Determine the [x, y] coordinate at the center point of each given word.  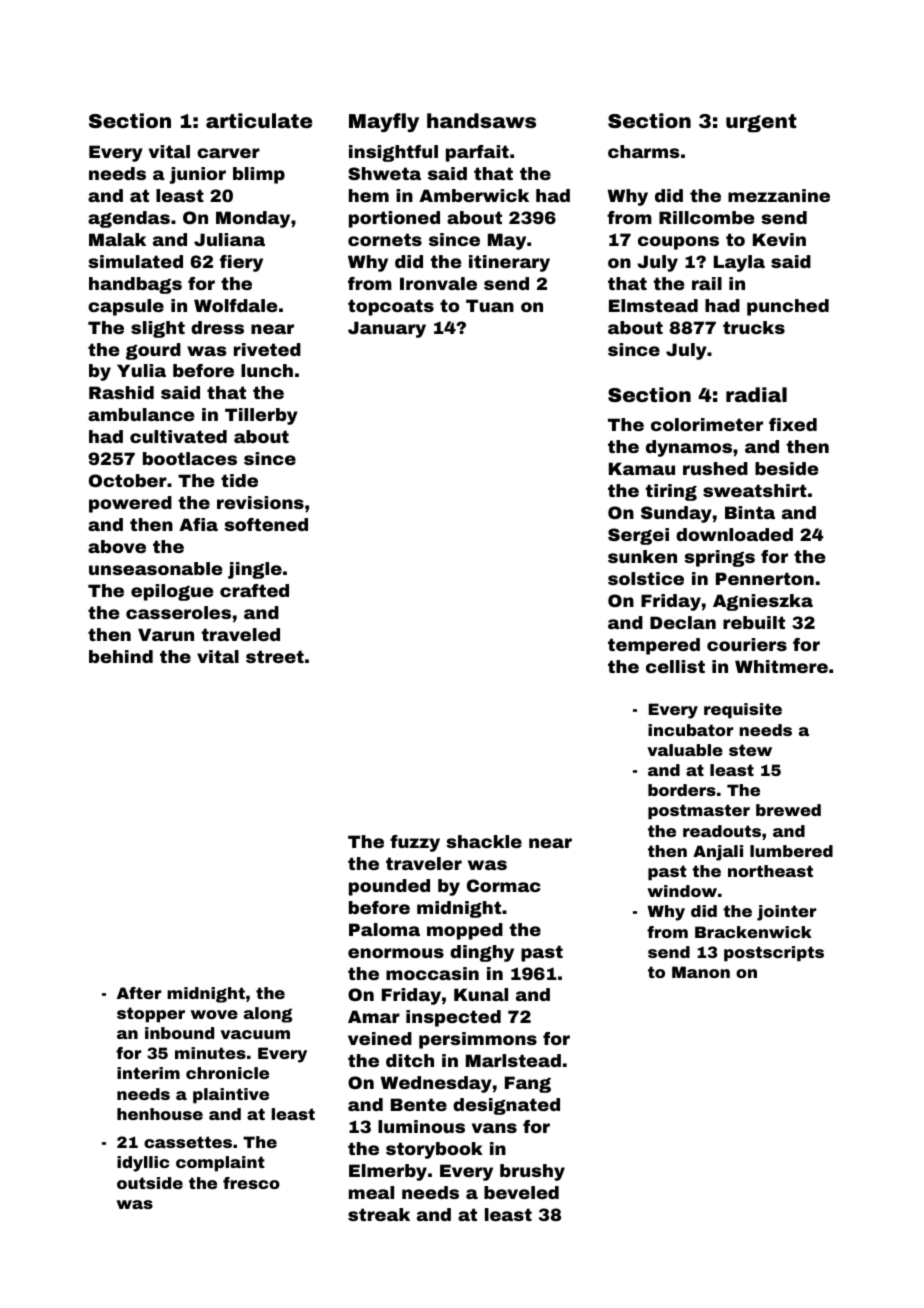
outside [150, 1183]
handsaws [481, 120]
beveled [521, 1192]
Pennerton [765, 578]
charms [643, 151]
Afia [198, 524]
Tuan [490, 305]
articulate [259, 120]
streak [379, 1214]
